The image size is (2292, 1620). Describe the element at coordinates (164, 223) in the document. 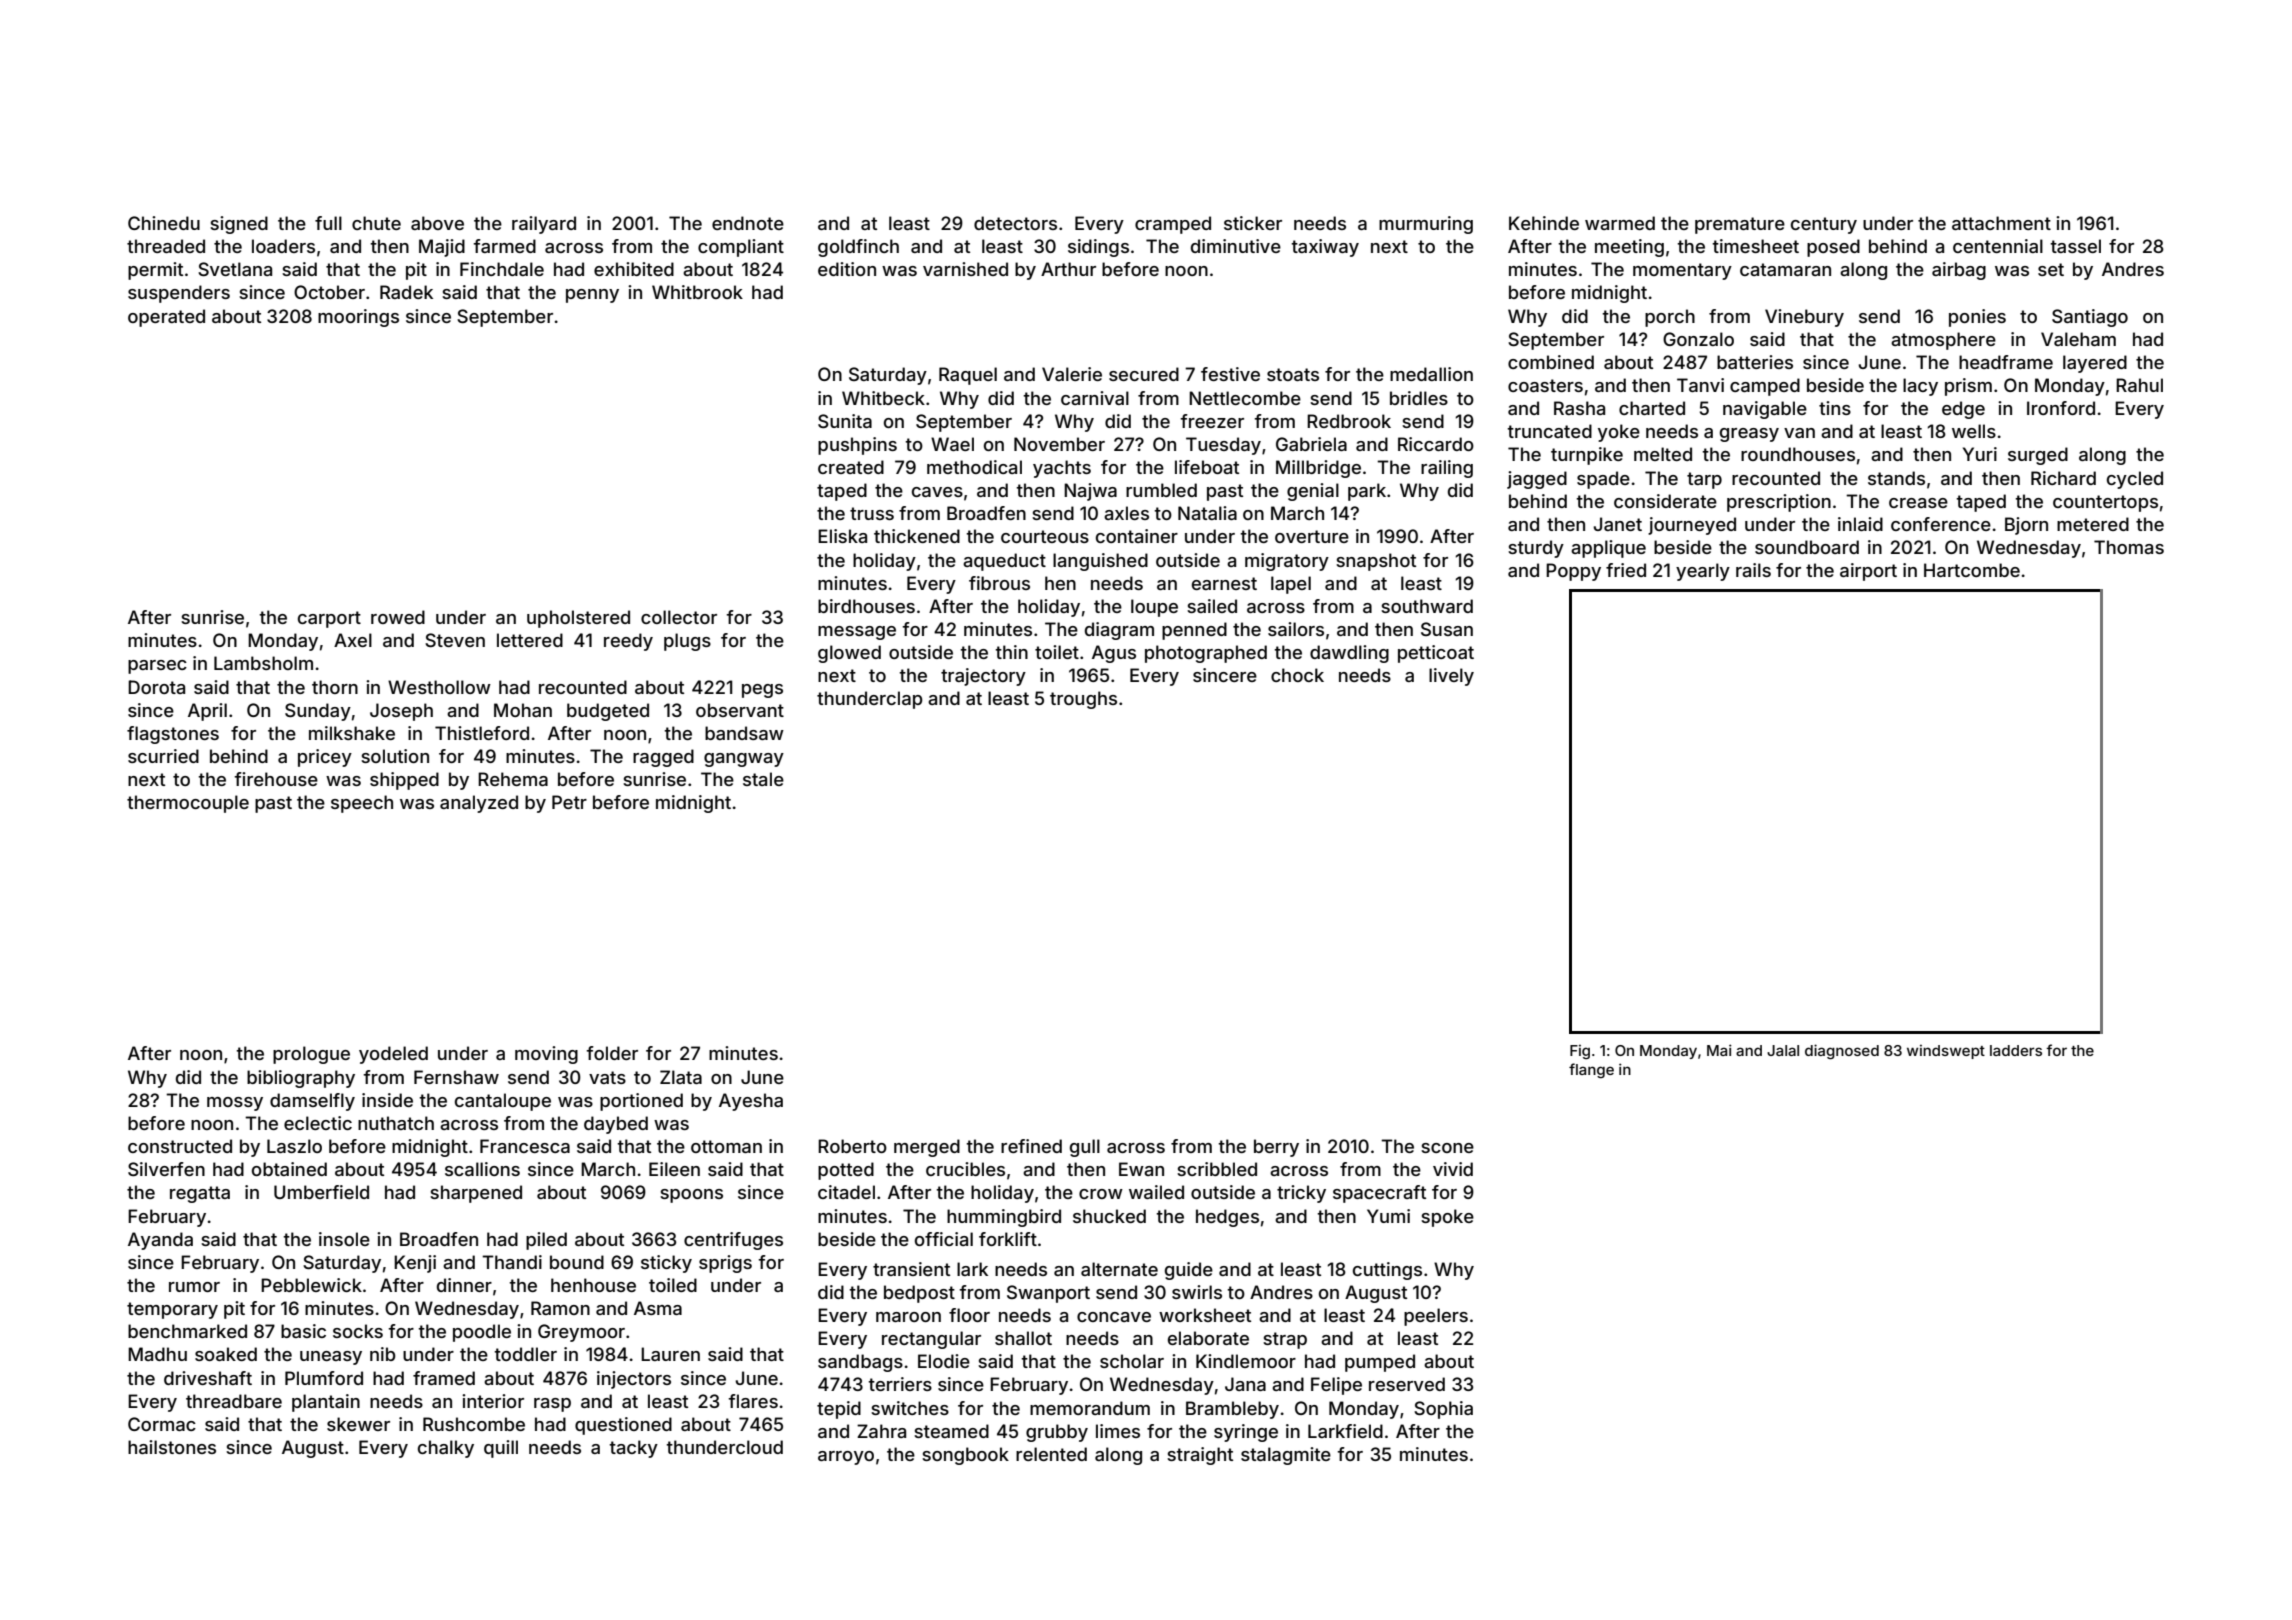

I see `Chinedu` at that location.
